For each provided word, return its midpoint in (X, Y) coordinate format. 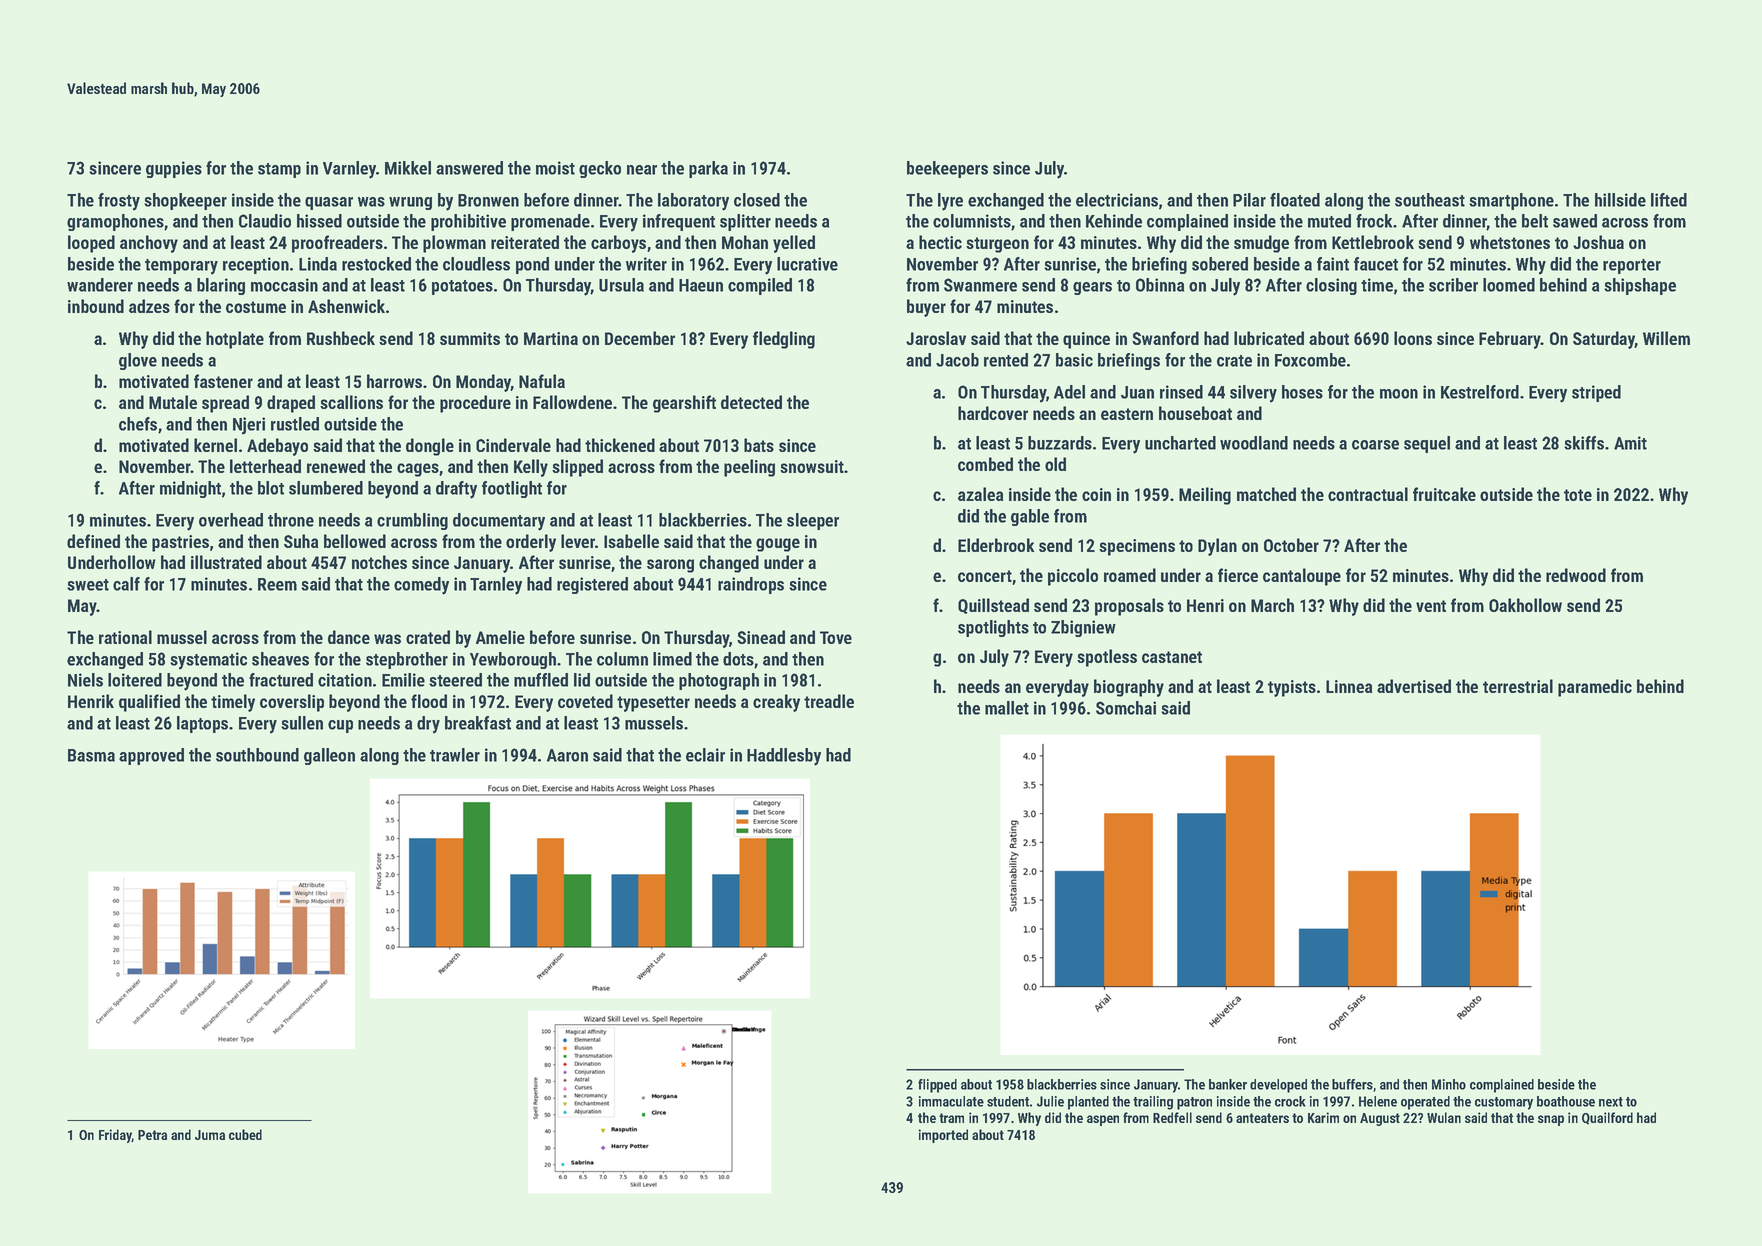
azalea (981, 494)
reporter (1632, 266)
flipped (937, 1086)
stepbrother (407, 660)
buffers (1352, 1084)
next (1611, 1102)
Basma (91, 755)
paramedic (1595, 688)
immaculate (951, 1101)
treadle (829, 701)
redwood (1576, 575)
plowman (454, 244)
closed (757, 200)
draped (291, 404)
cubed (245, 1134)
